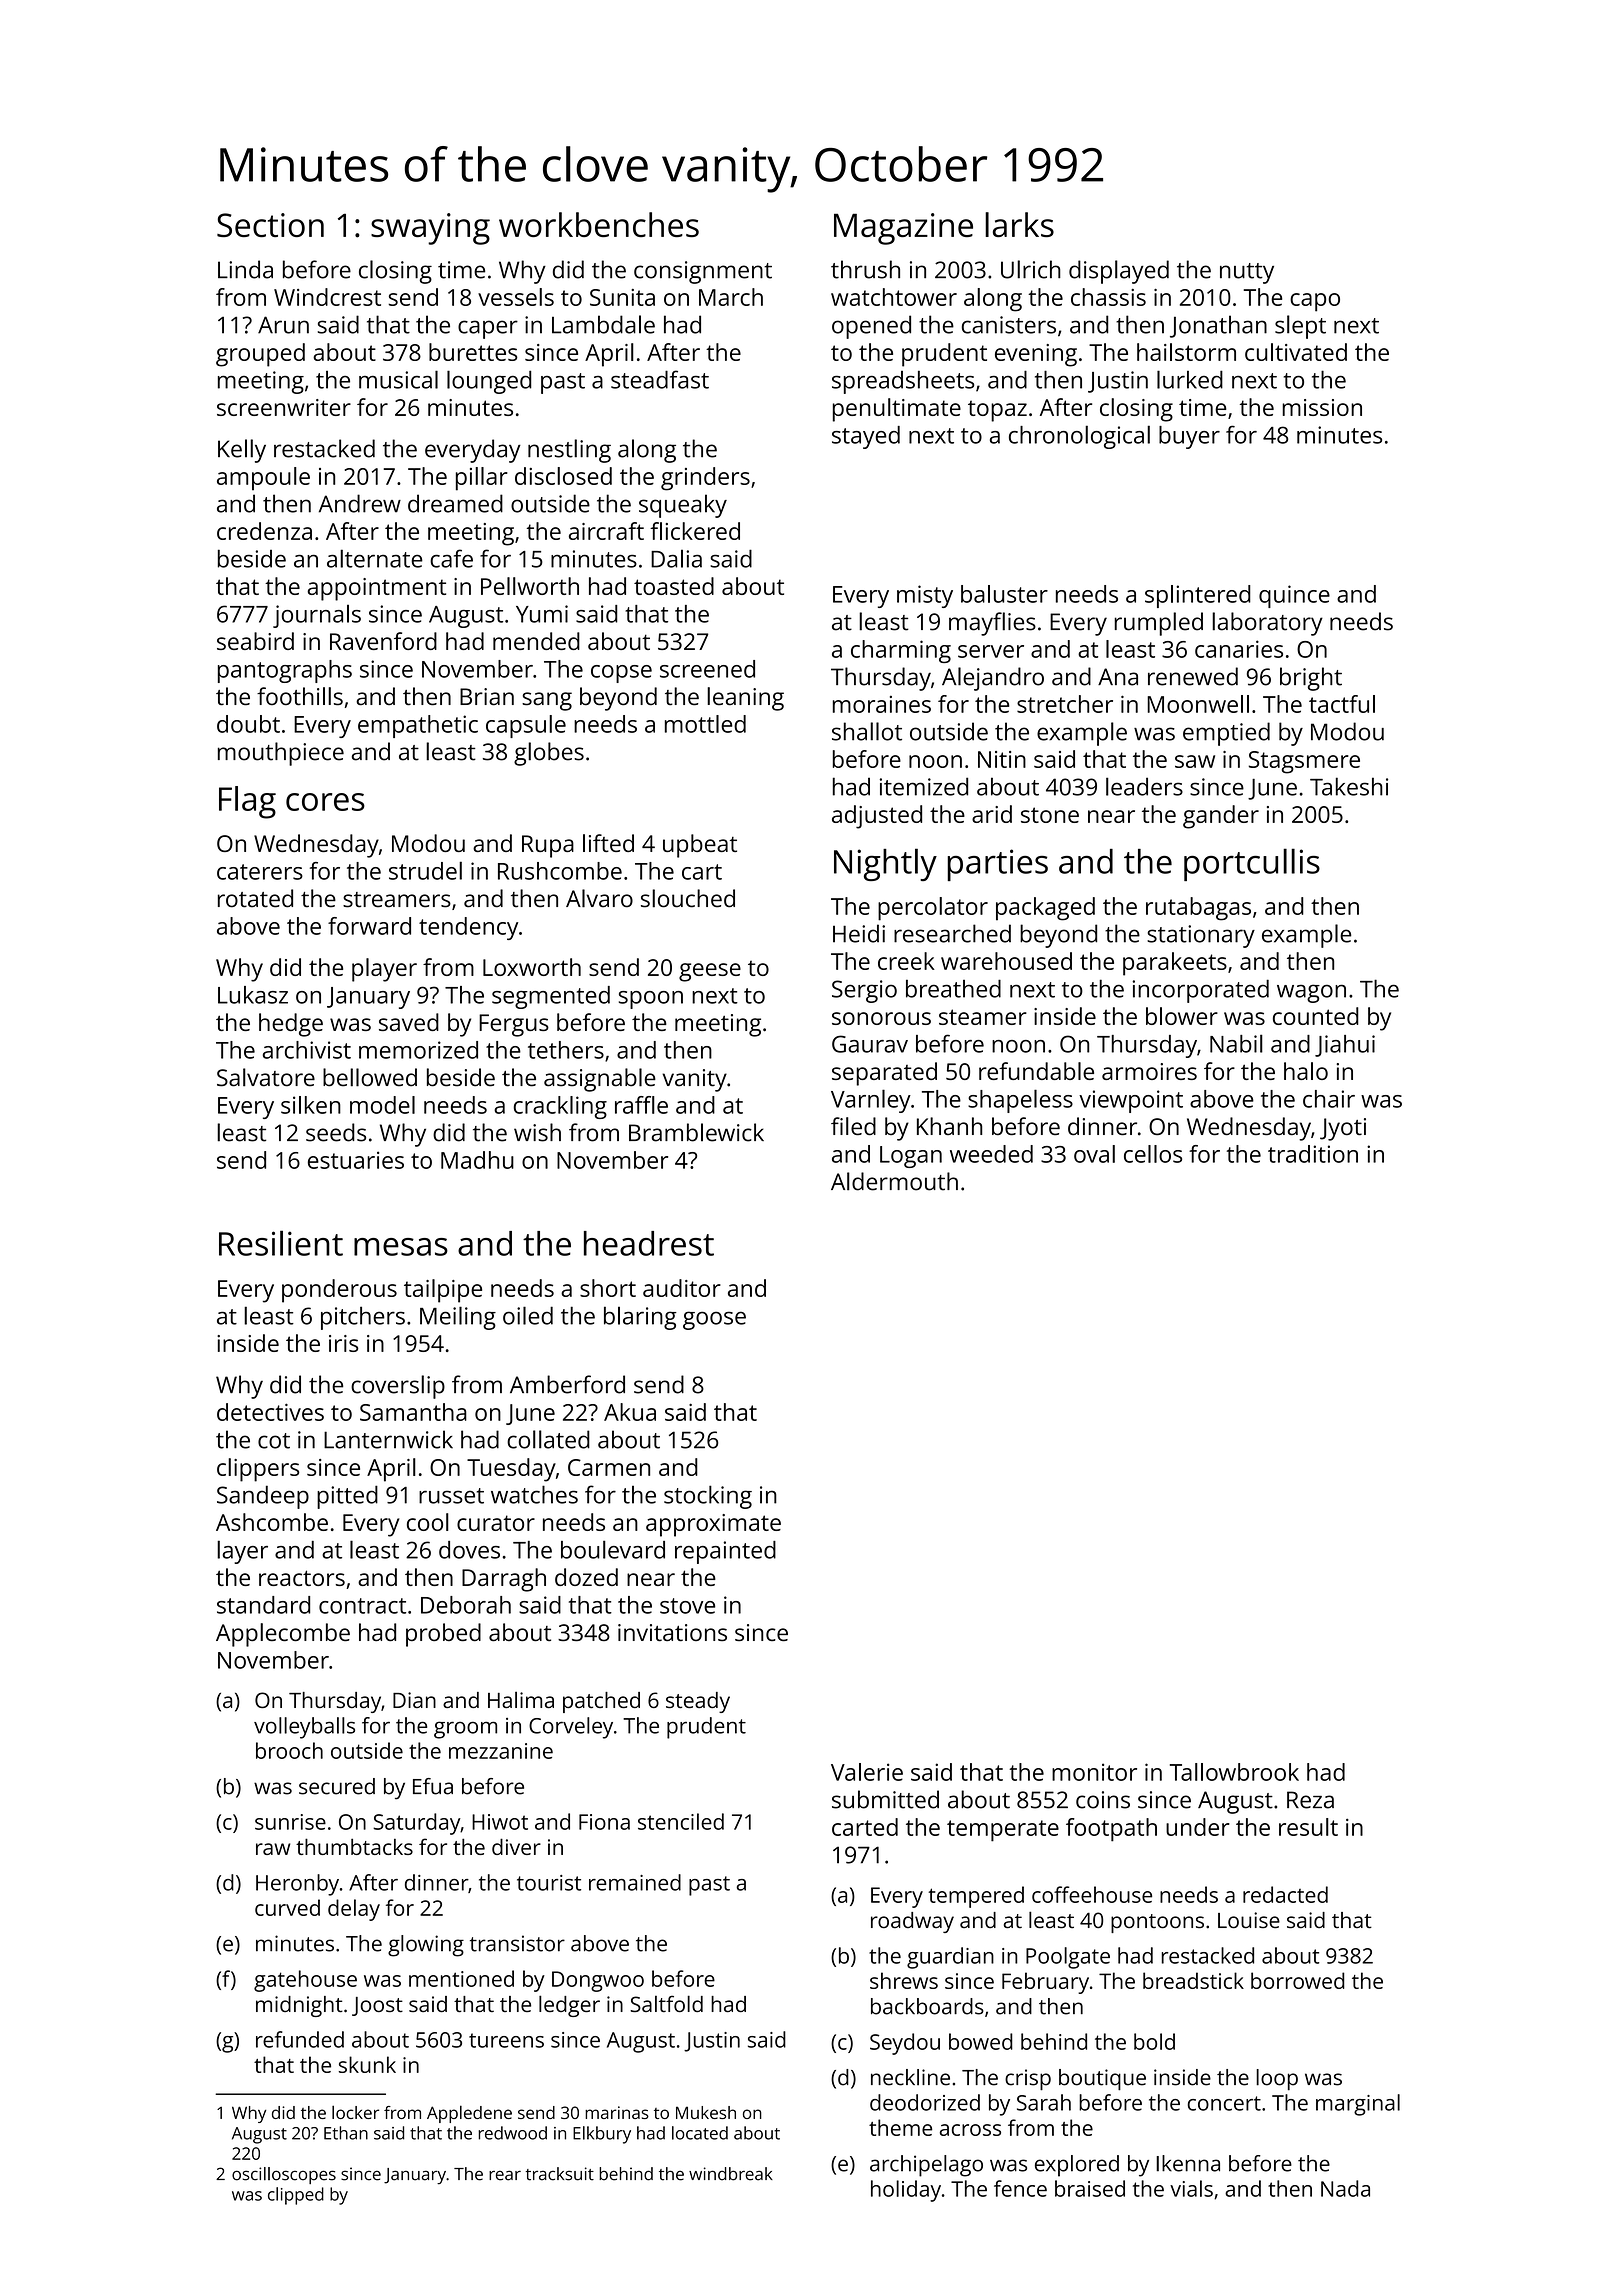 The image size is (1620, 2292). I want to click on holiday, so click(906, 2191).
